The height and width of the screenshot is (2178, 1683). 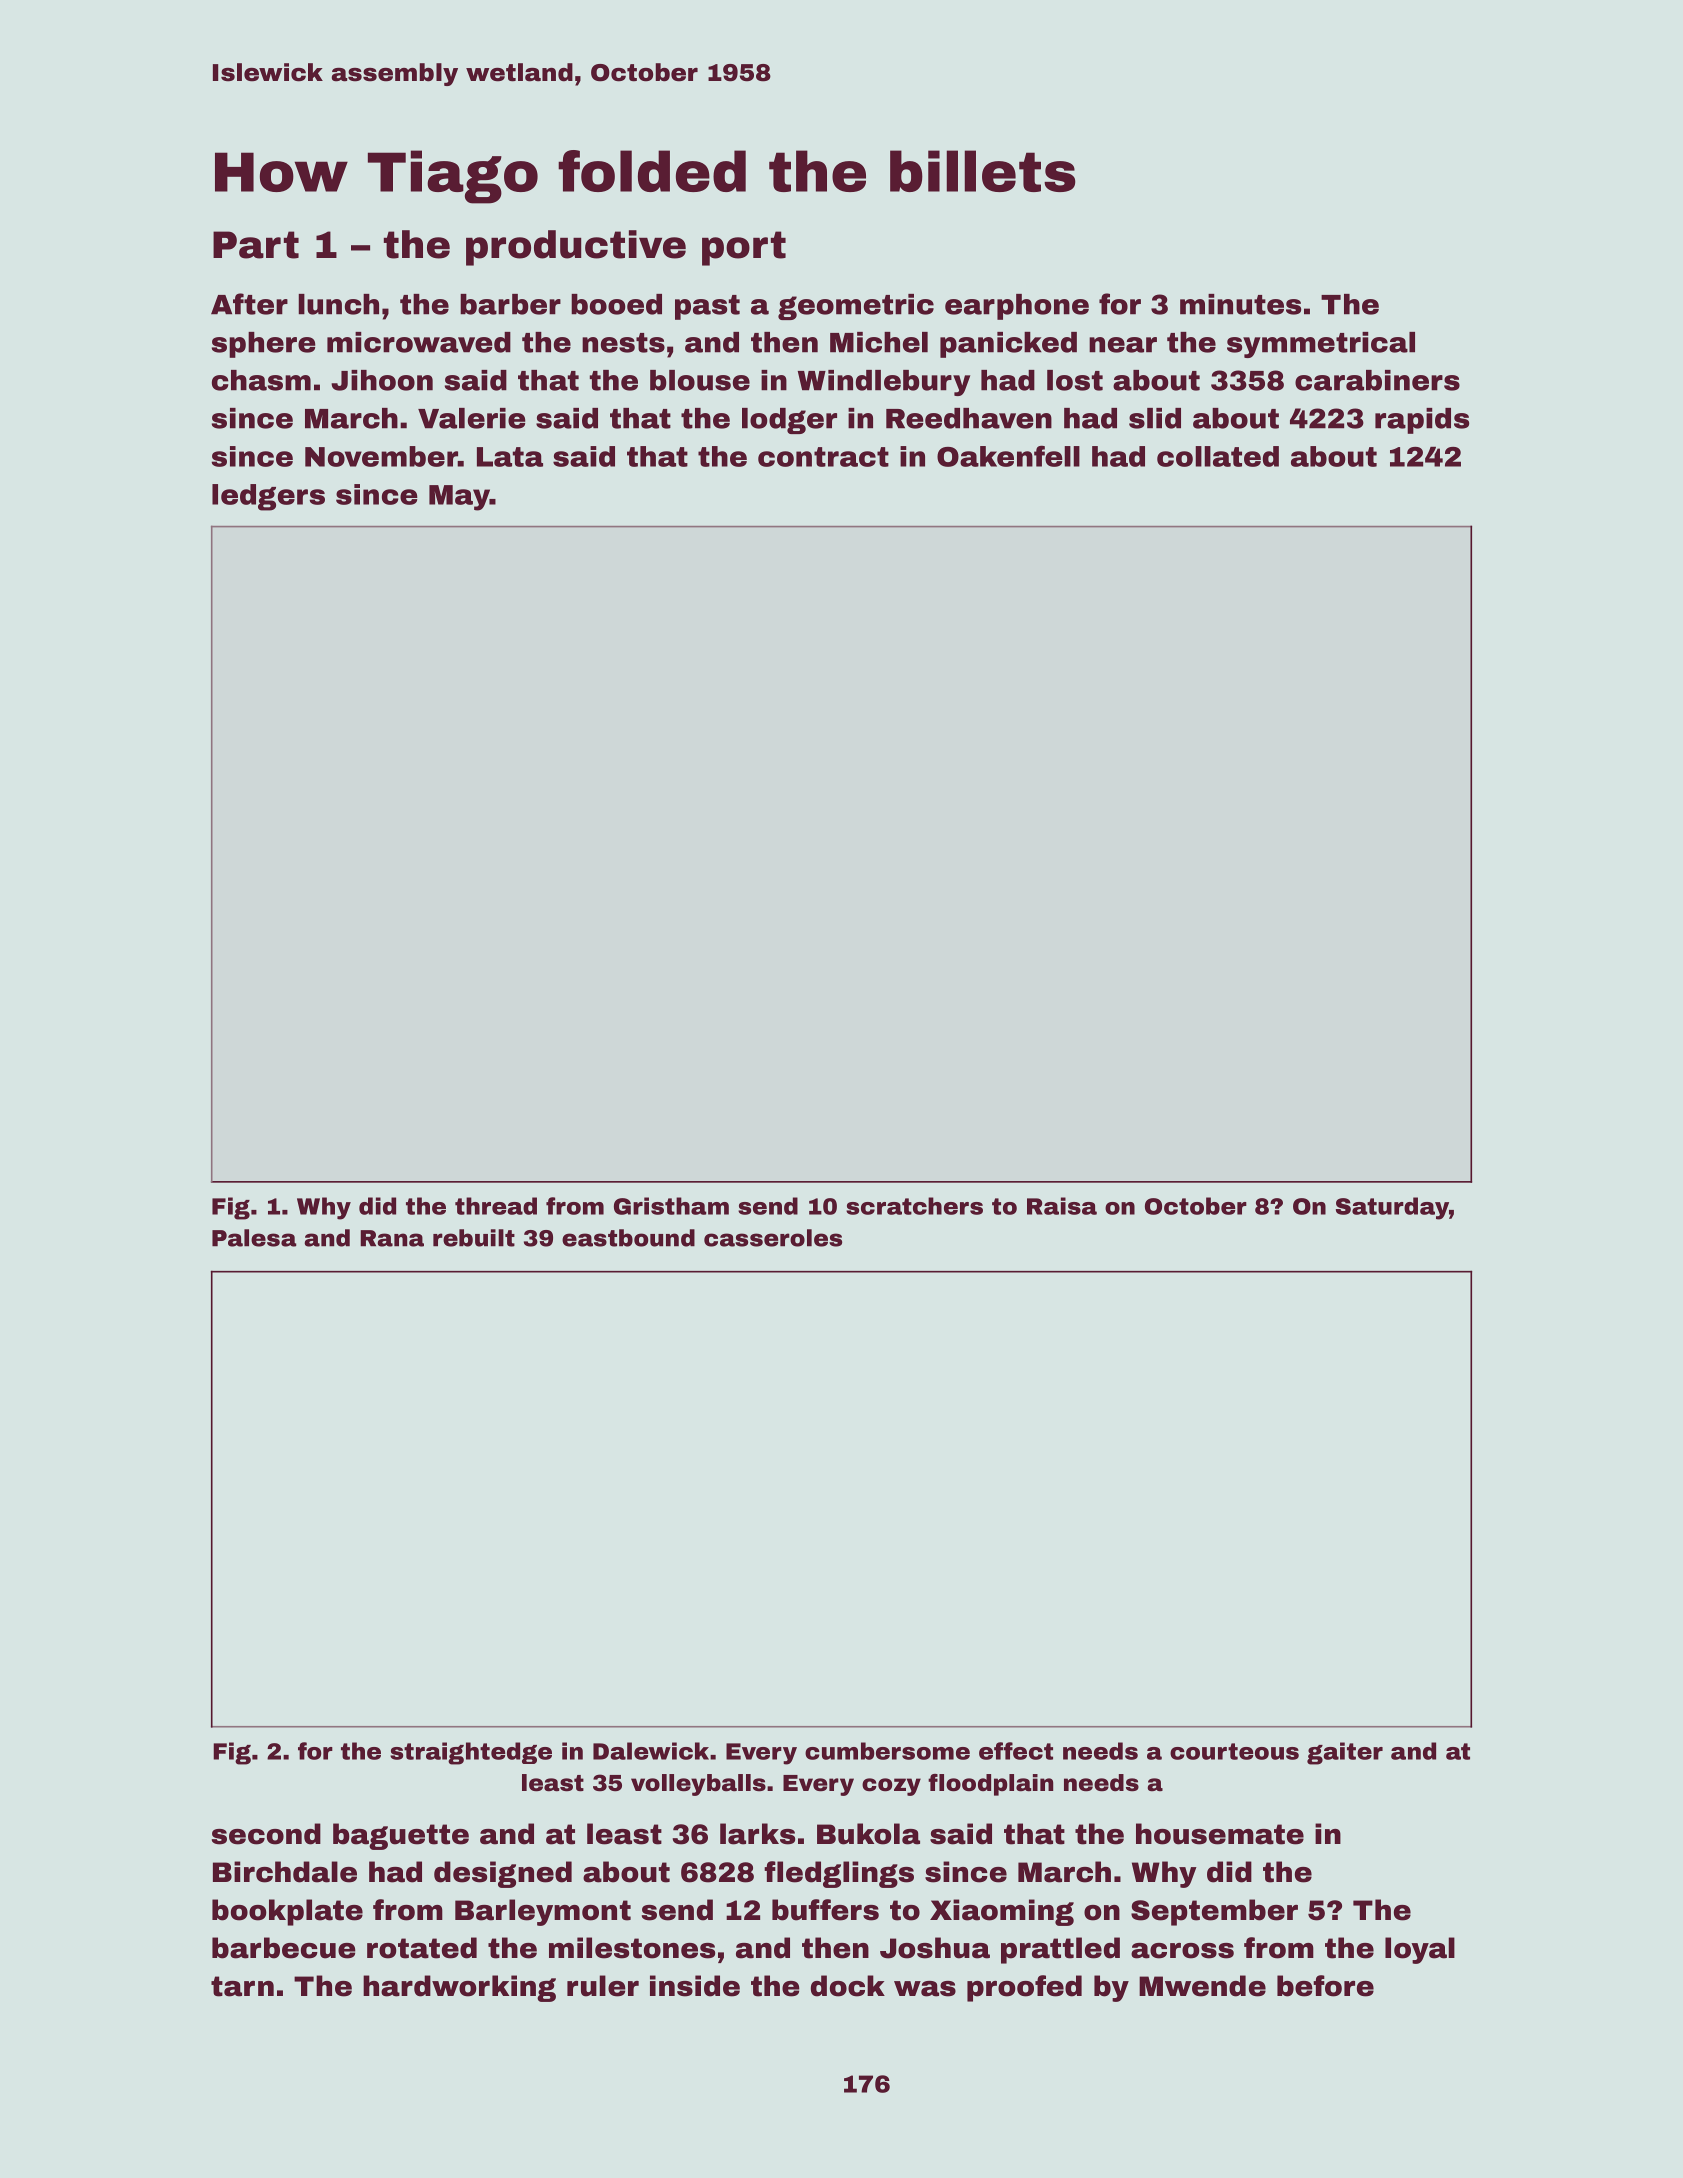 I want to click on eastbound, so click(x=628, y=1238).
